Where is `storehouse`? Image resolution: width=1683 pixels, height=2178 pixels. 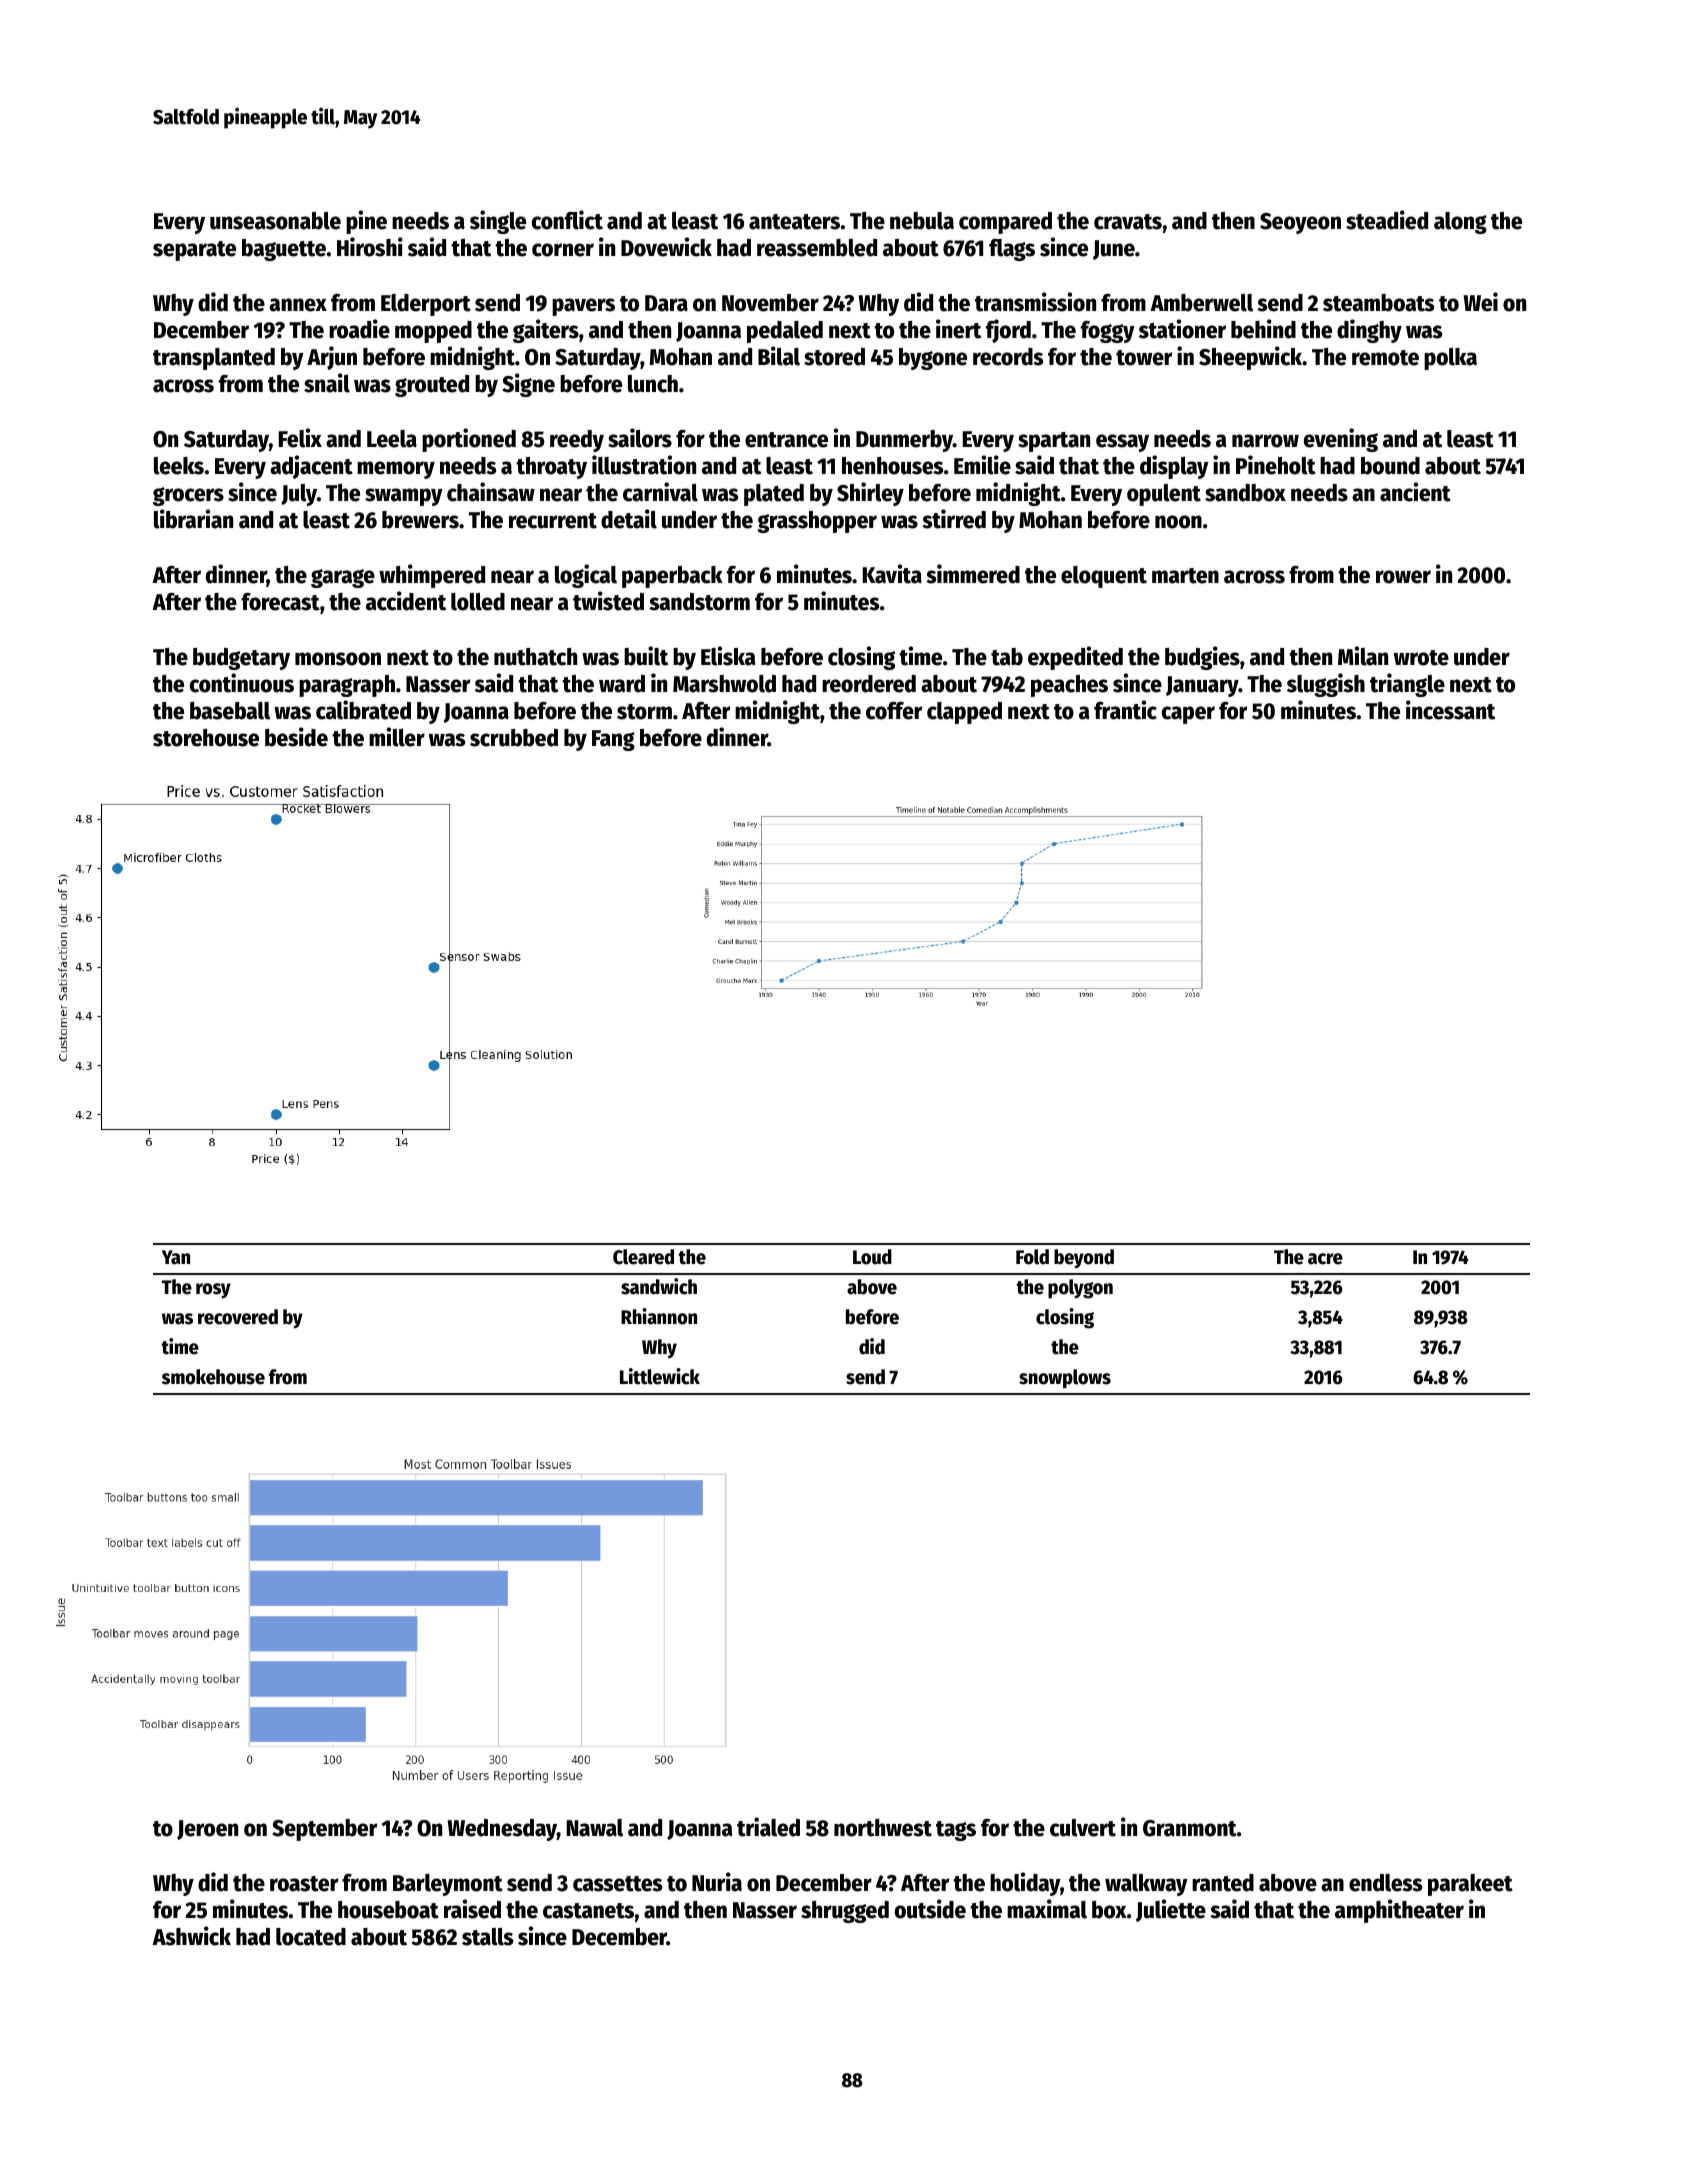
storehouse is located at coordinates (206, 738).
